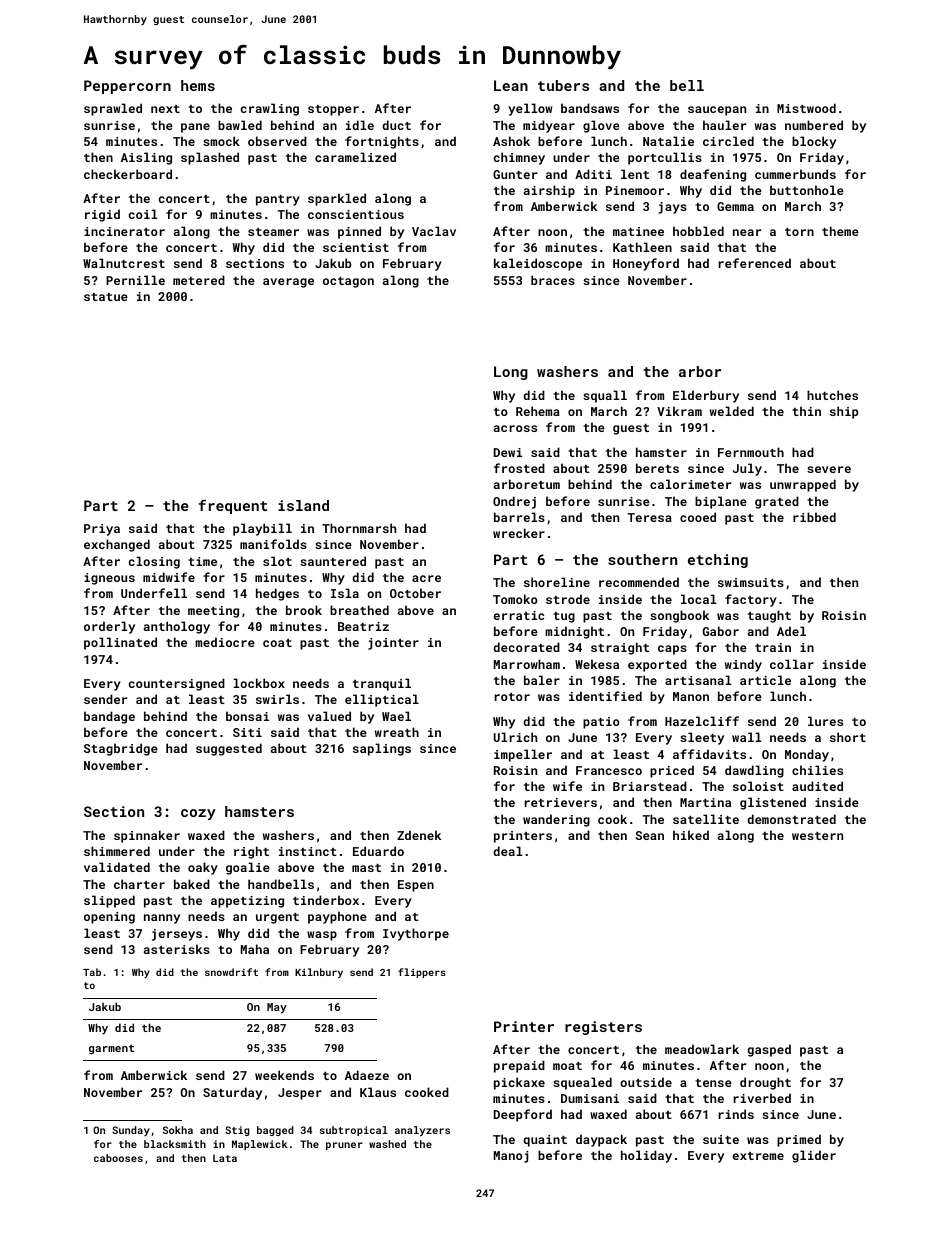  Describe the element at coordinates (416, 934) in the image. I see `Ivythorpe` at that location.
